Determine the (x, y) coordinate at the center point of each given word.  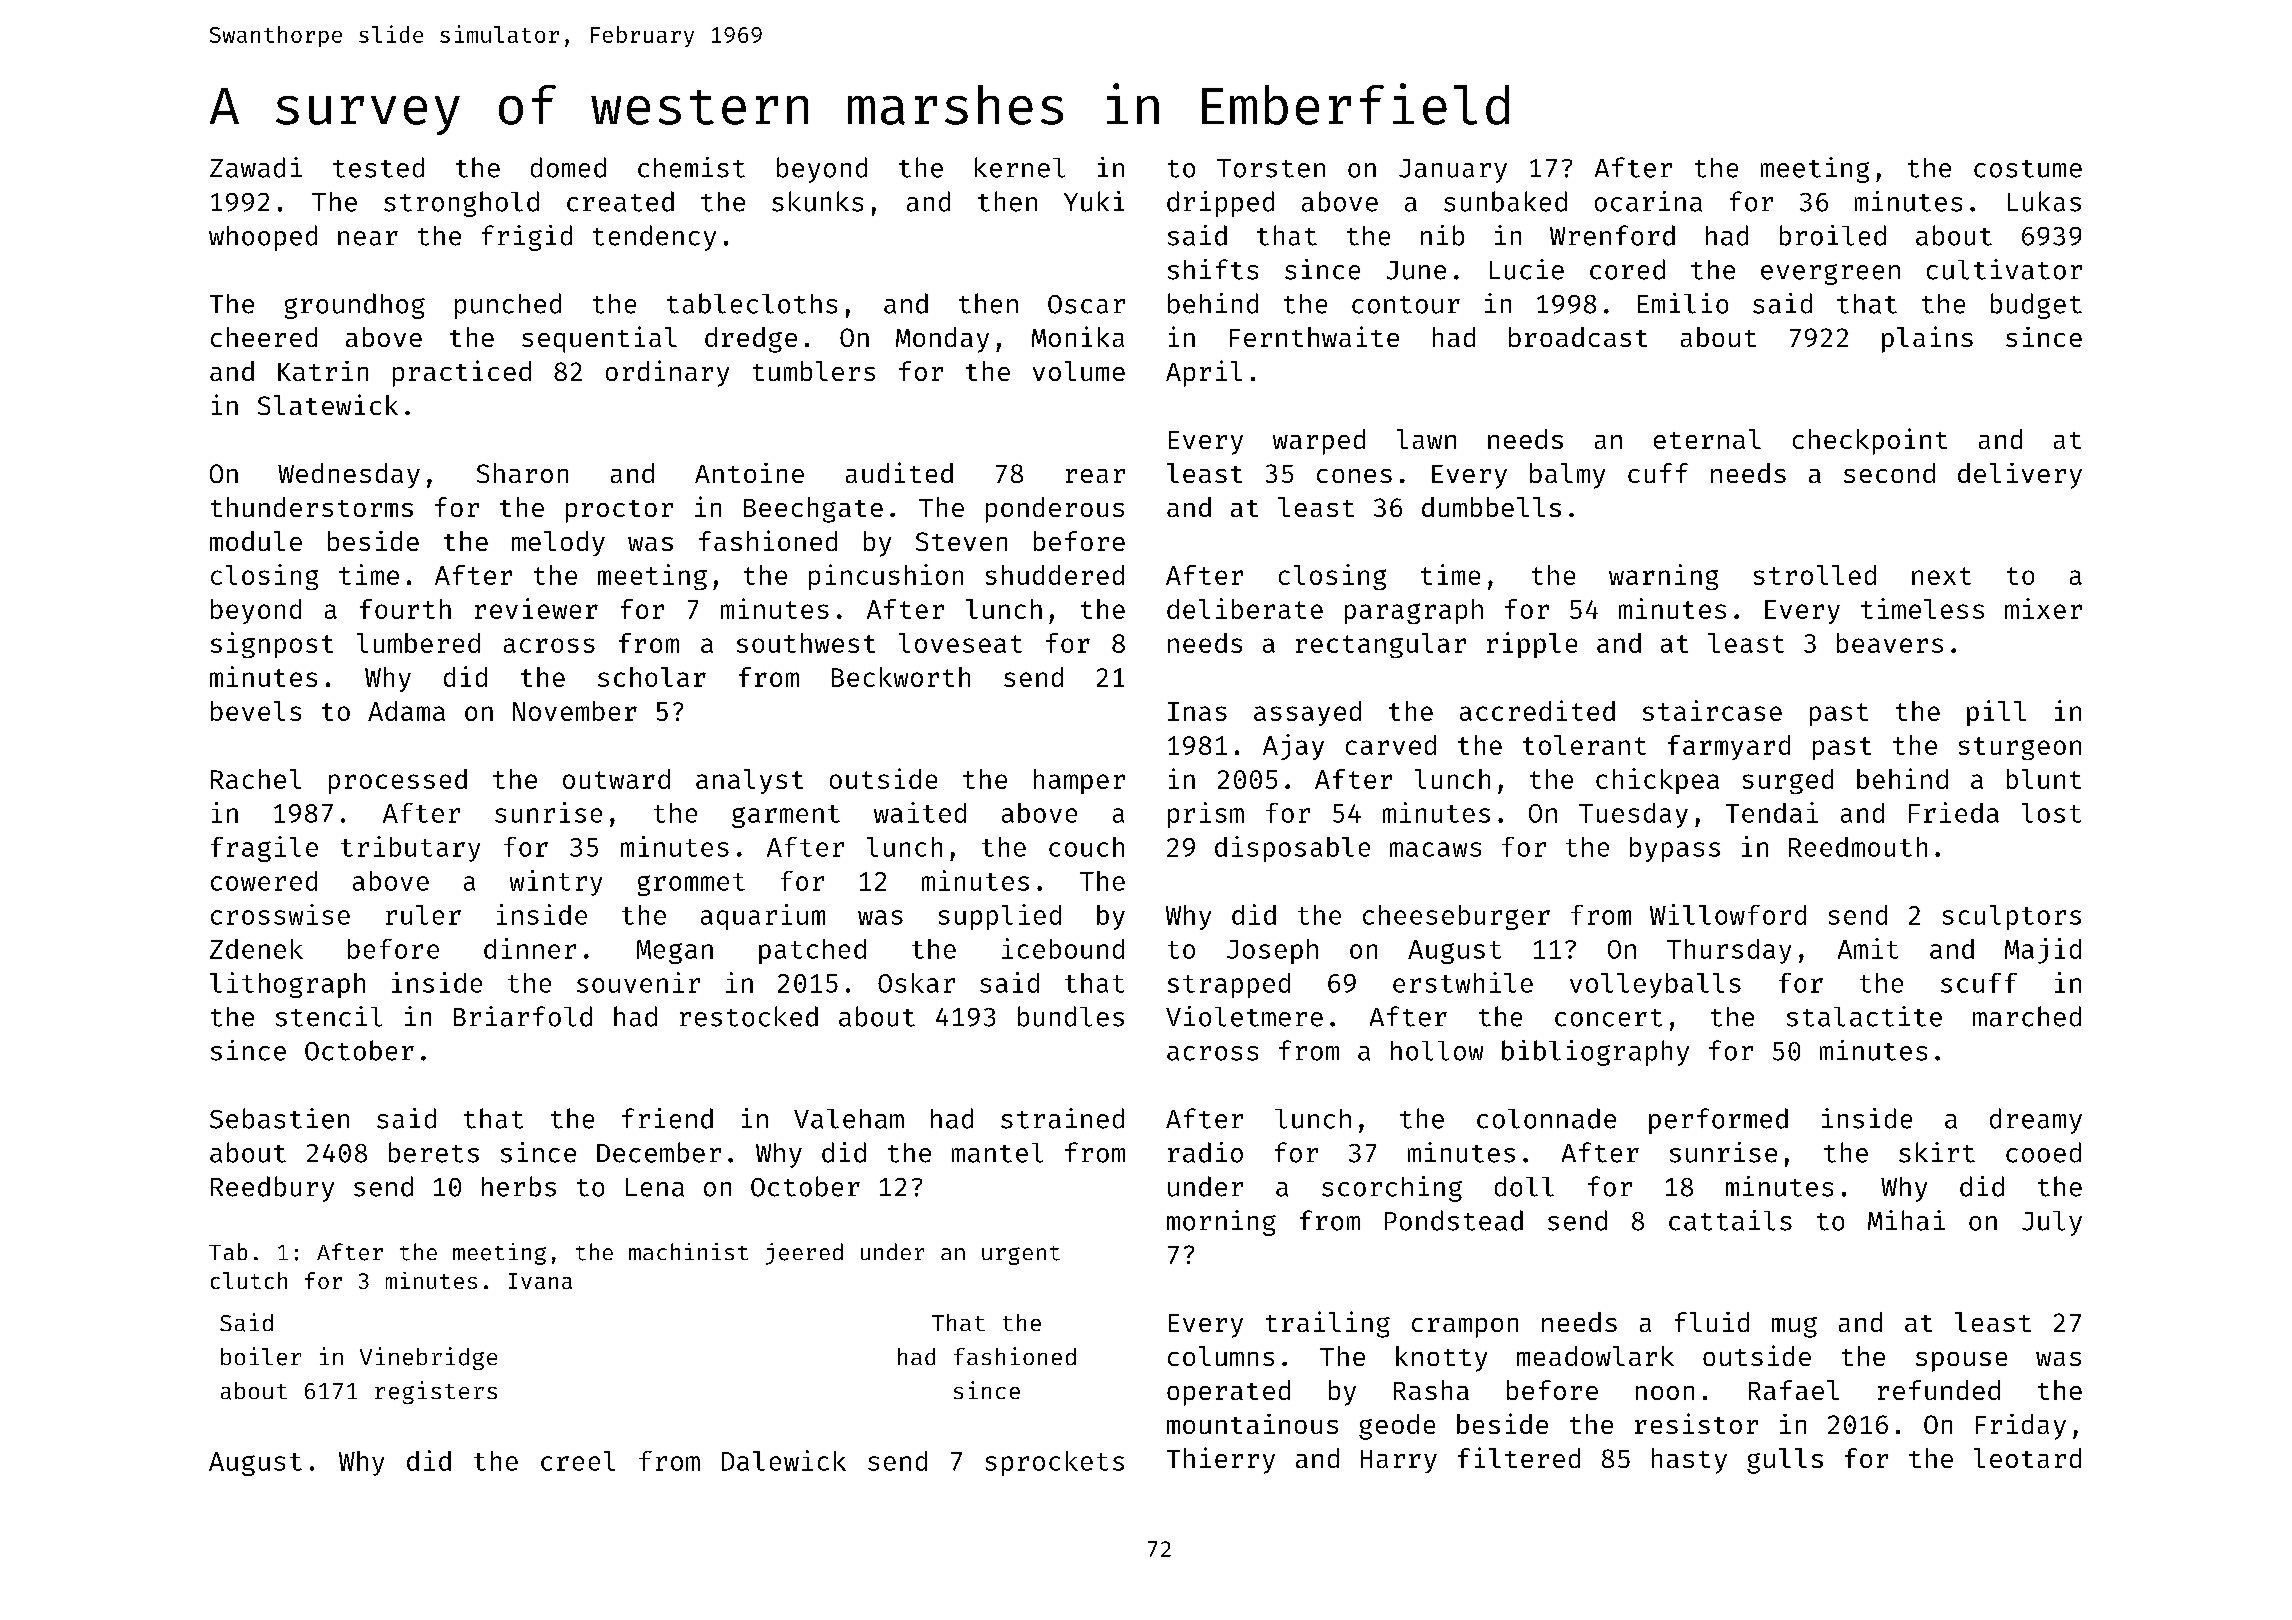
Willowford (1728, 914)
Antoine (749, 473)
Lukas (2044, 201)
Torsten (1271, 168)
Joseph (1272, 951)
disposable (1292, 849)
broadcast (1578, 337)
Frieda (1954, 812)
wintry (556, 883)
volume (1079, 371)
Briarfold (523, 1016)
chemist (691, 167)
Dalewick (784, 1460)
